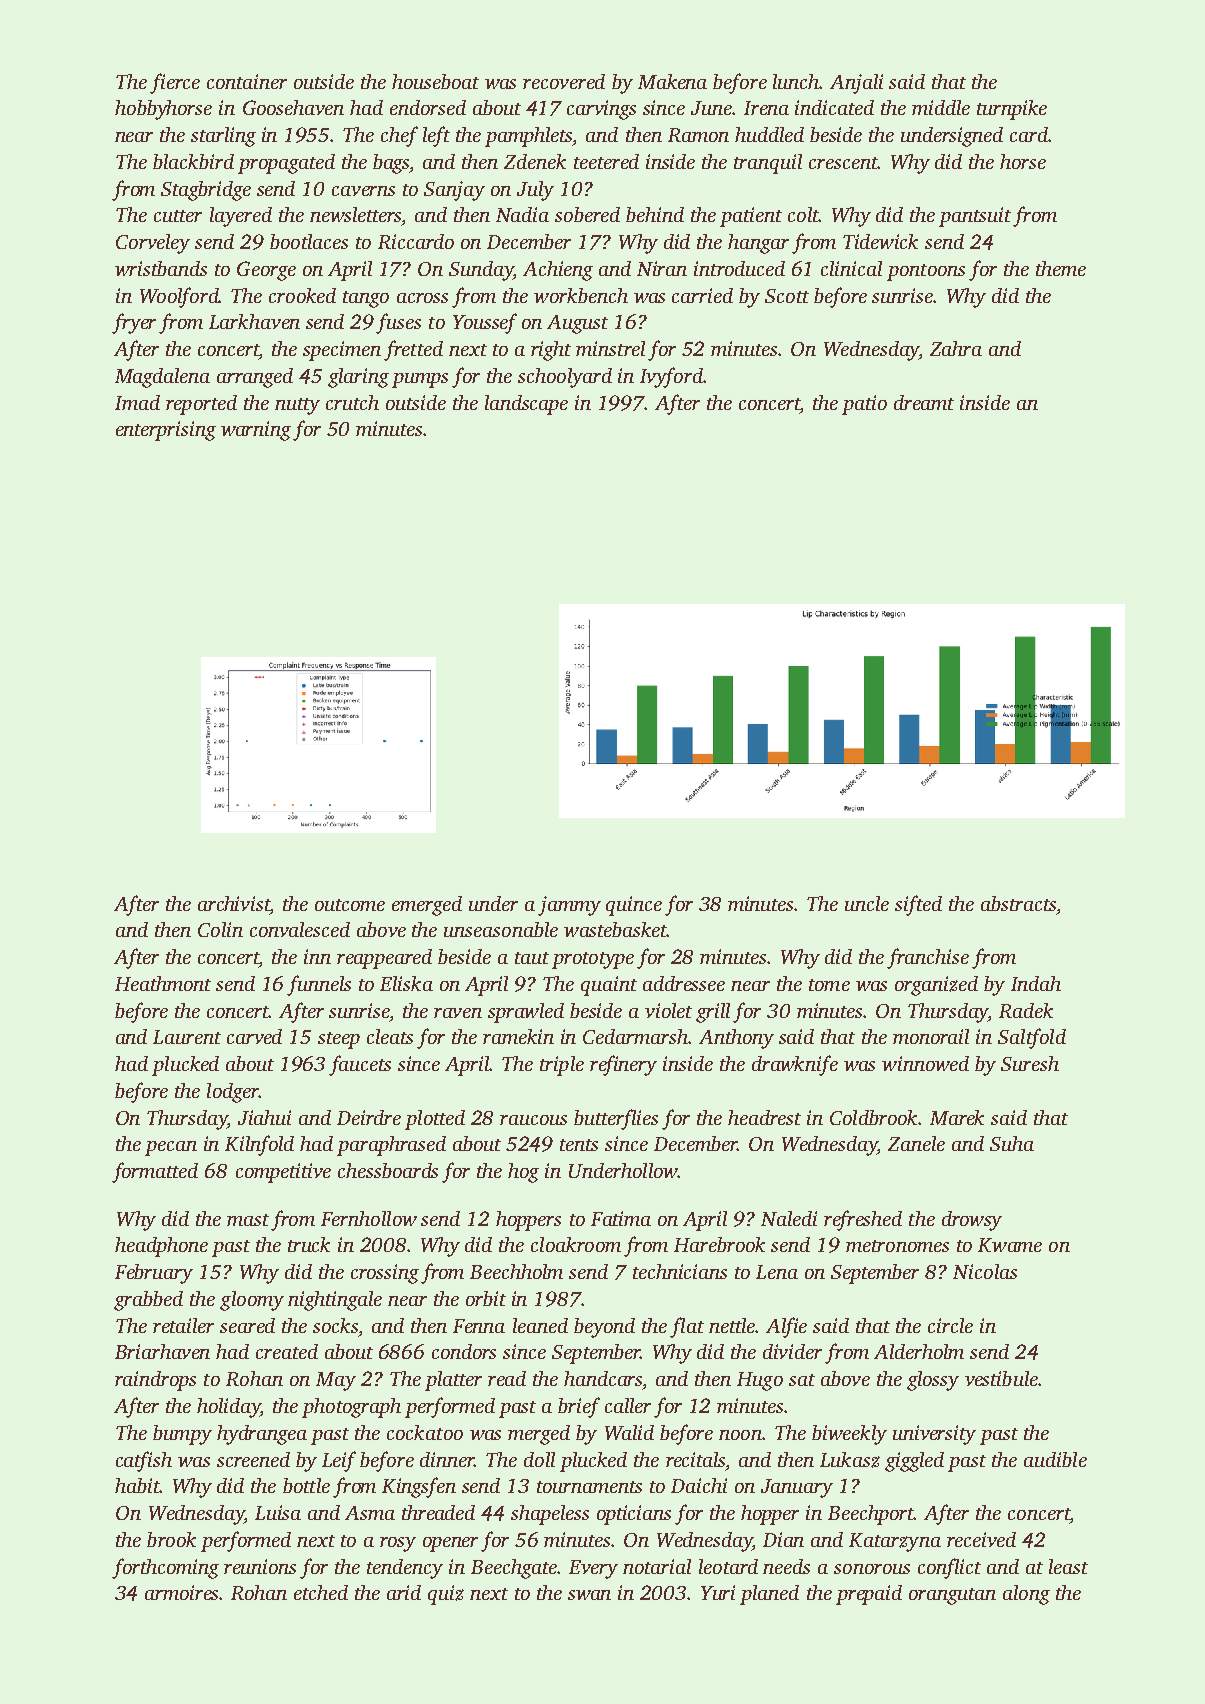  I want to click on Yuri, so click(718, 1592).
